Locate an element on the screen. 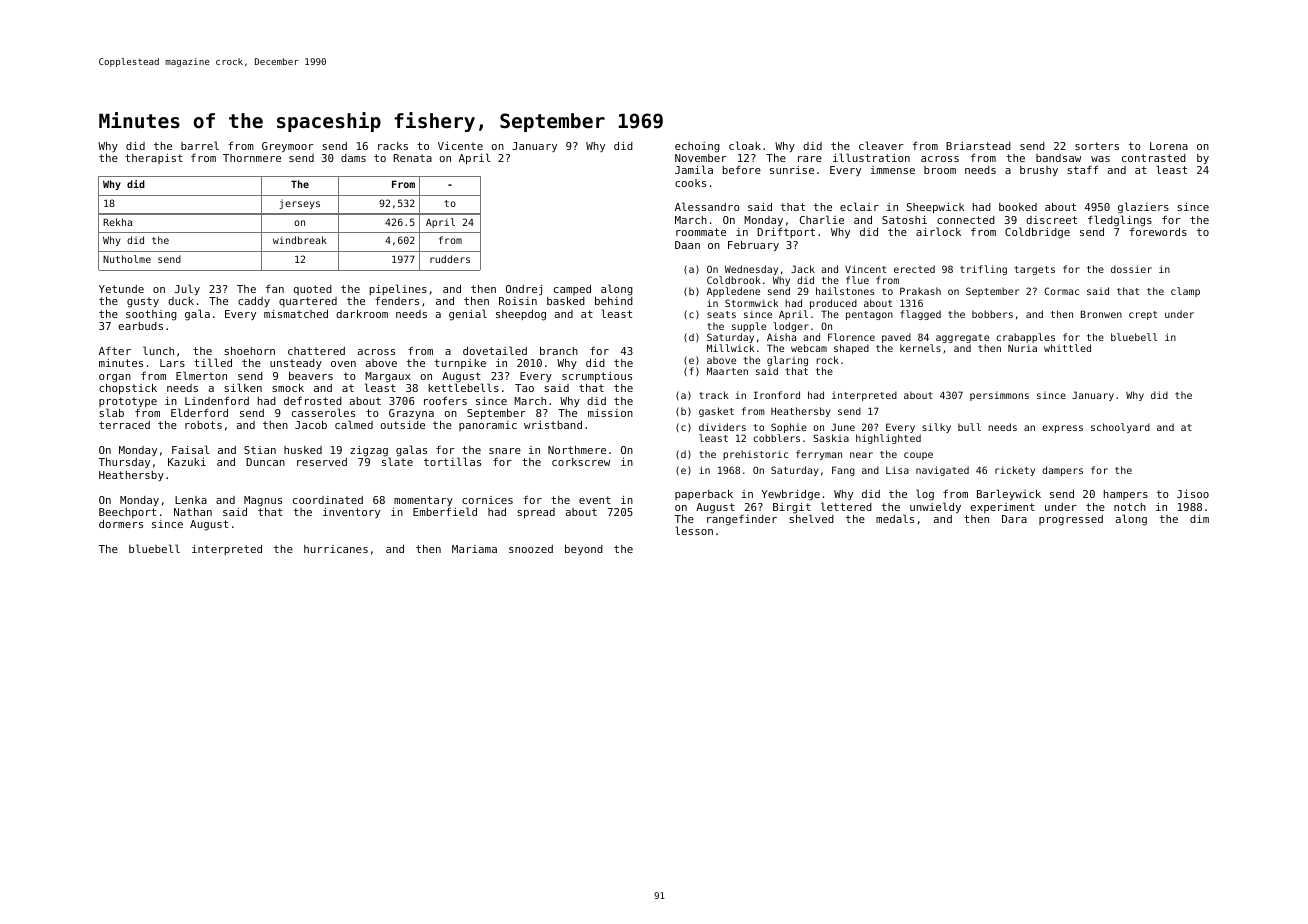 This screenshot has height=924, width=1308. Coldbridge is located at coordinates (1037, 233).
